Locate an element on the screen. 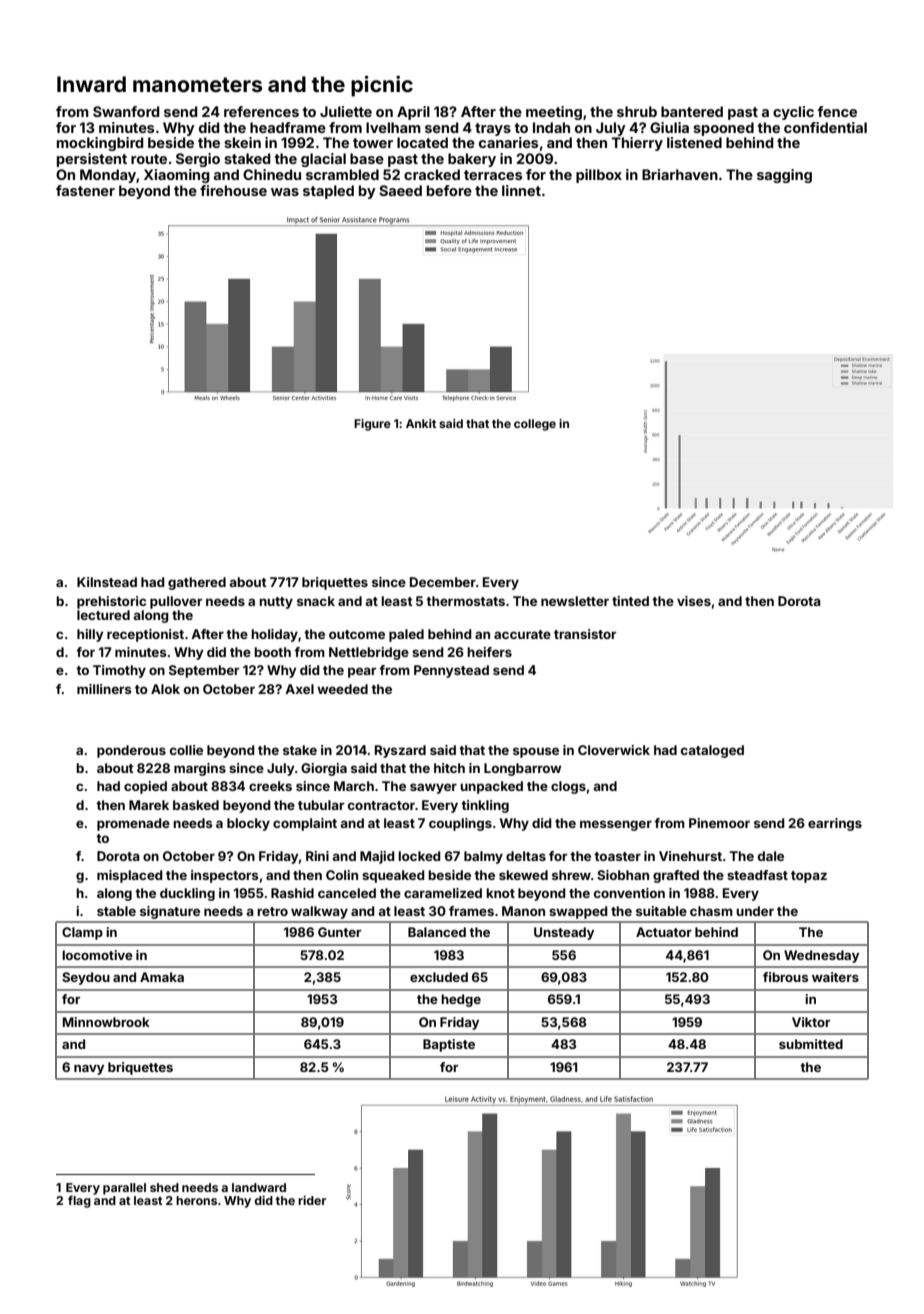 This screenshot has height=1314, width=924. Baptiste is located at coordinates (449, 1045).
